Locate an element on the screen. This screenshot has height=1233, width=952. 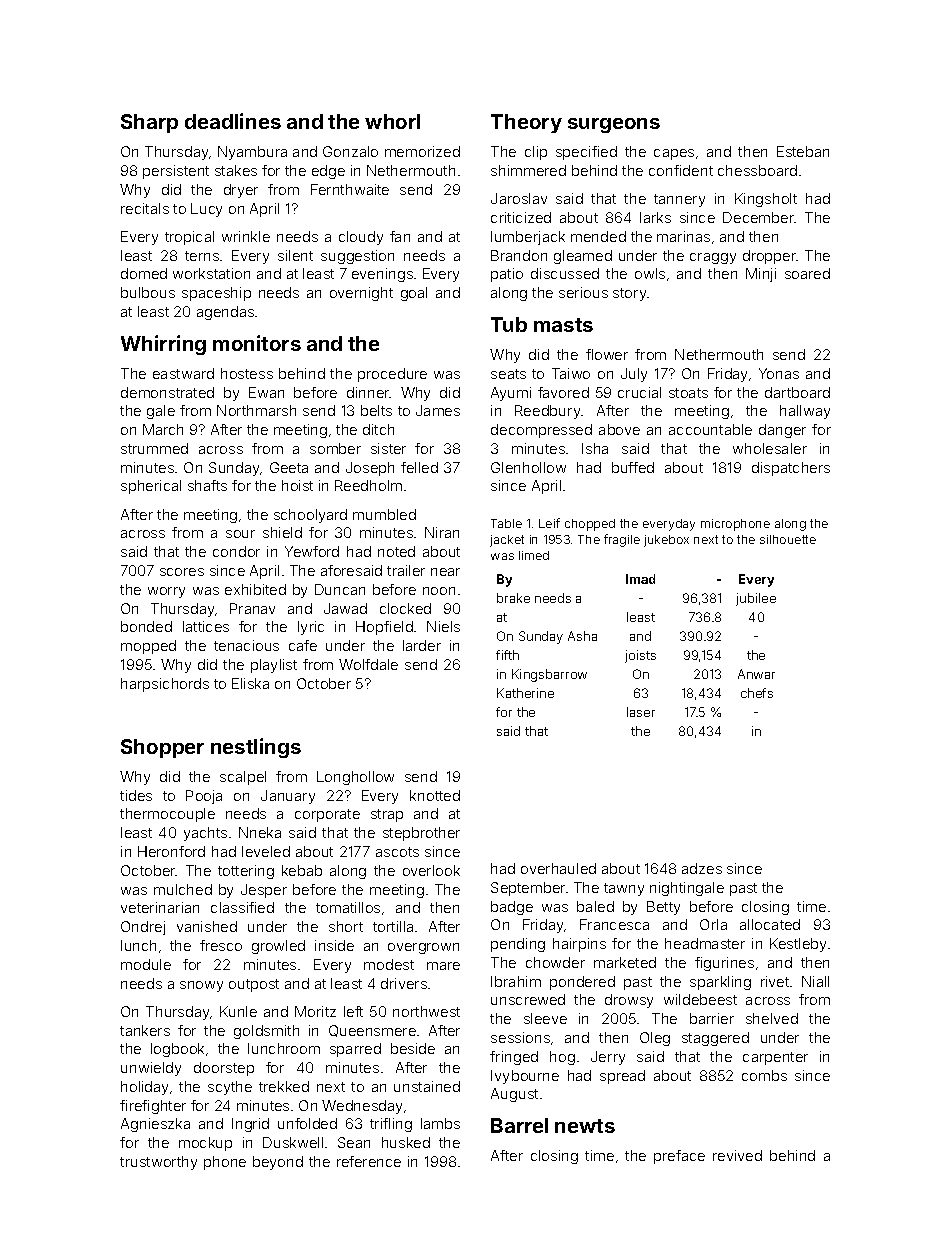
demonstrated is located at coordinates (167, 392).
